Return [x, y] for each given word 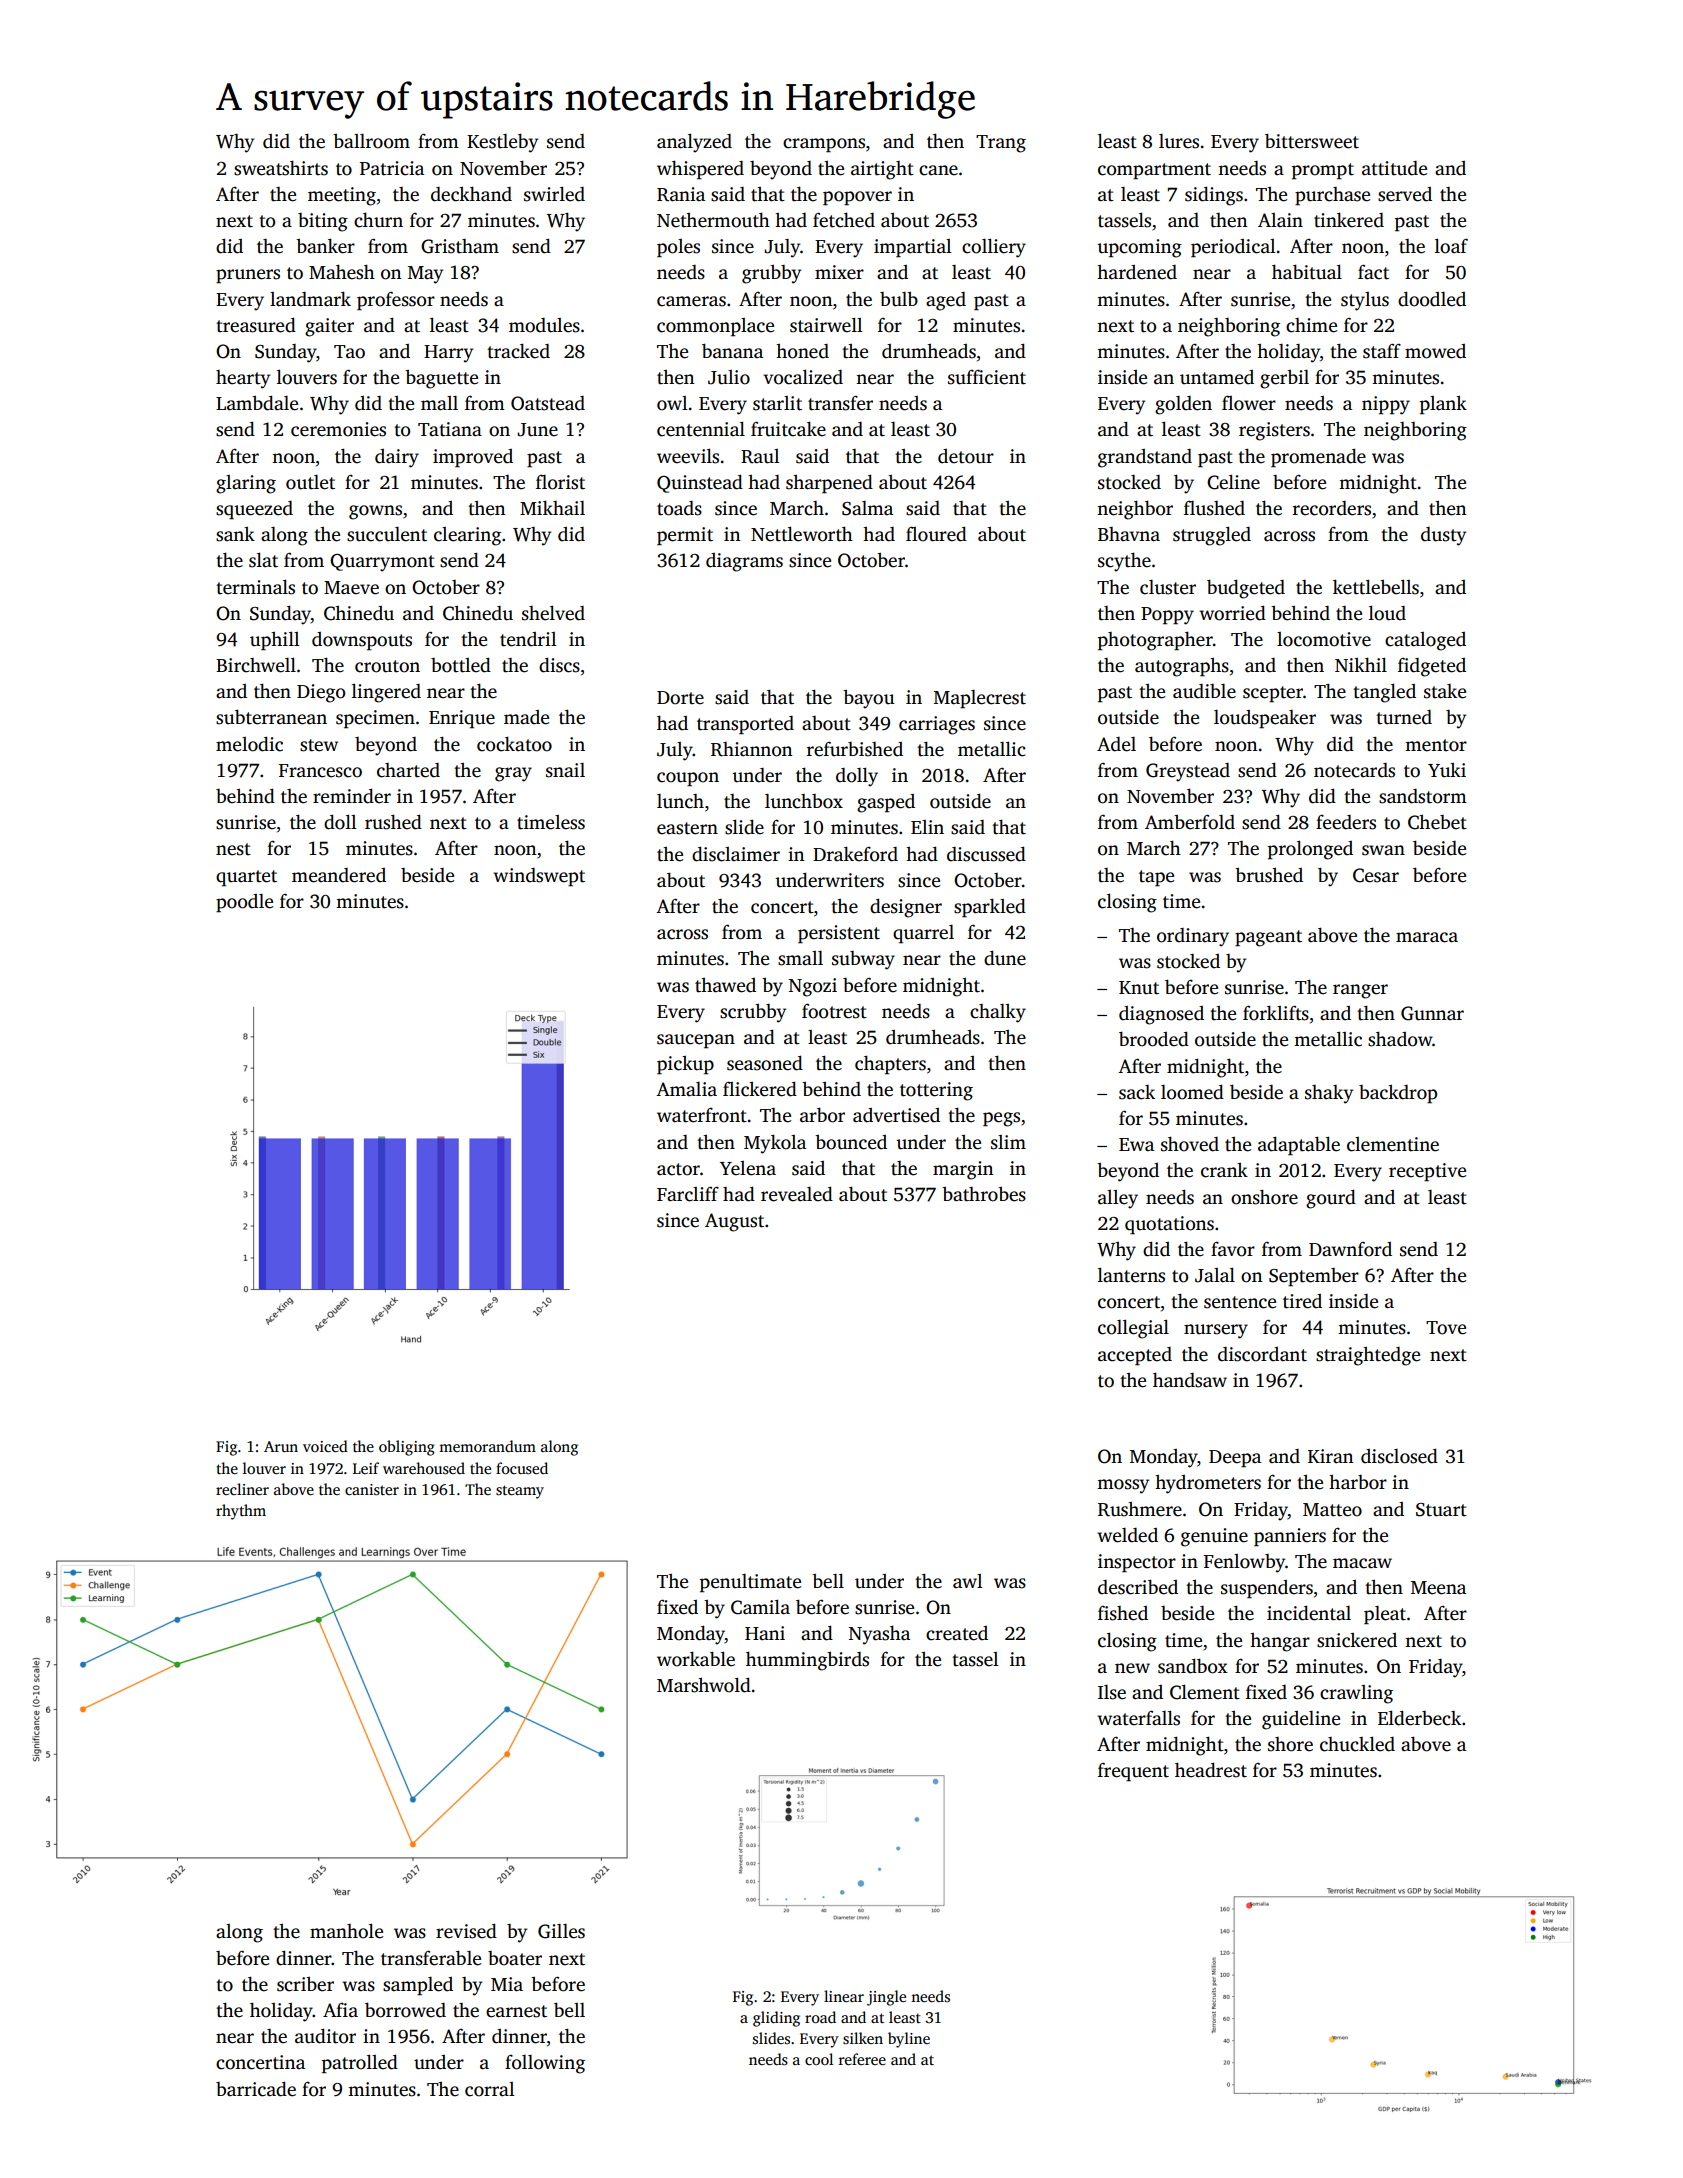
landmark [310, 299]
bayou [868, 699]
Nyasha [879, 1635]
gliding [776, 2019]
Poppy [1167, 616]
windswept [539, 877]
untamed [1217, 377]
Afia [340, 2010]
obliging [407, 1448]
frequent [1133, 1772]
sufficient [987, 377]
